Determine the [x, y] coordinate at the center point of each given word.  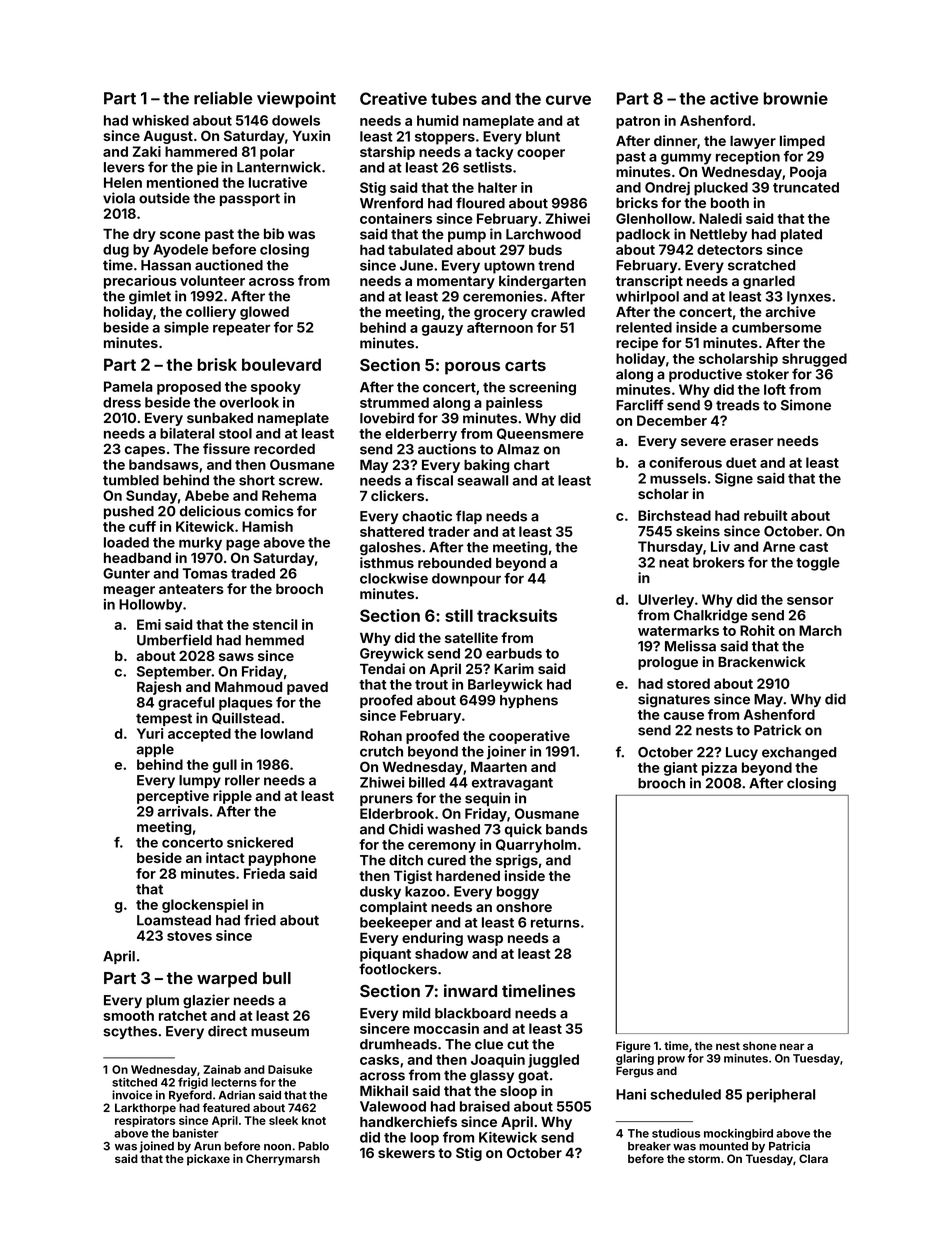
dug [116, 251]
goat [533, 1077]
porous [472, 368]
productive [705, 375]
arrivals [183, 811]
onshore [524, 907]
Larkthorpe [145, 1109]
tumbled [131, 480]
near [792, 1046]
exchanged [799, 754]
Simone [806, 405]
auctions [447, 449]
